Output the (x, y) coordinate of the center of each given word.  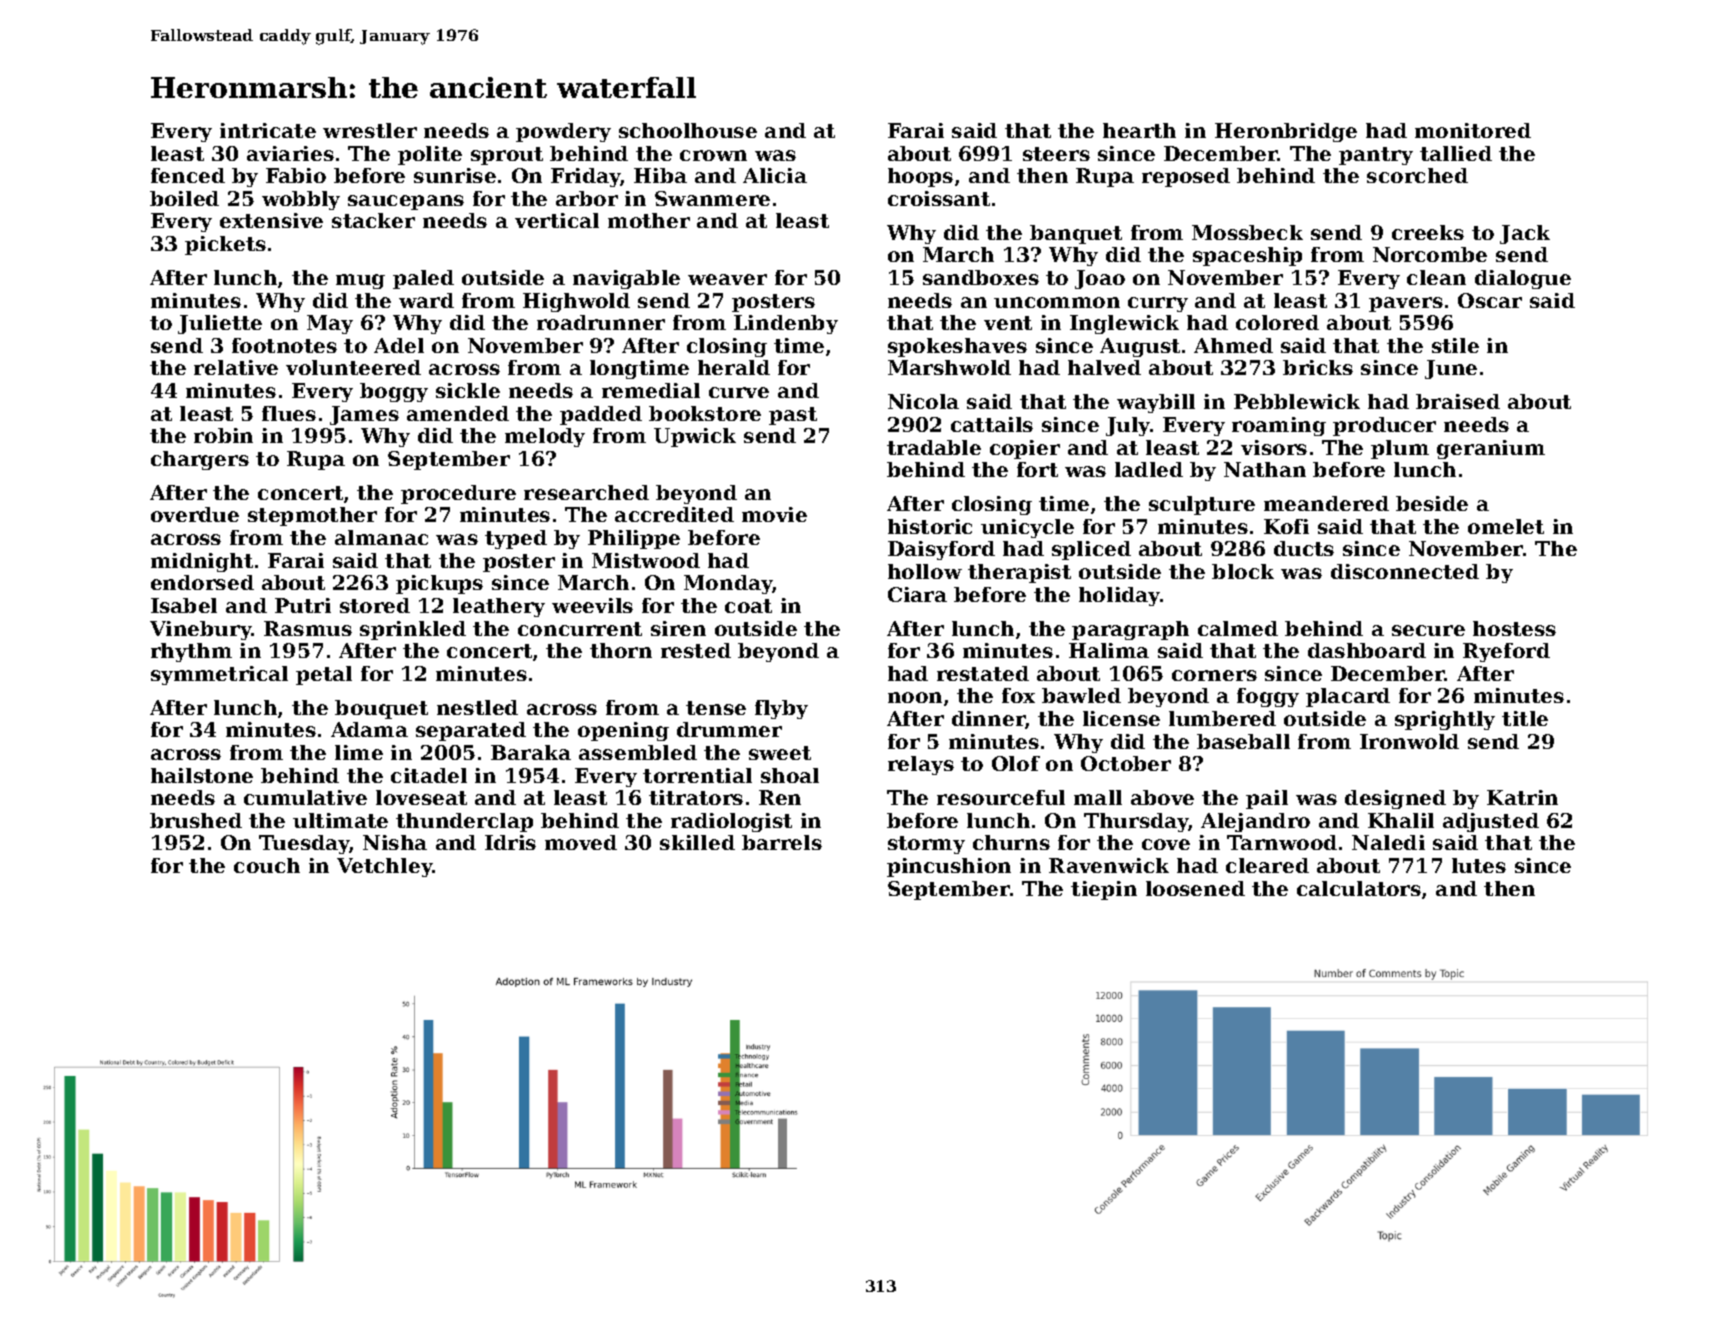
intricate (268, 130)
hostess (1514, 628)
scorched (1417, 175)
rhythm (191, 652)
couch (267, 865)
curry (1158, 304)
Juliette (220, 324)
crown (713, 155)
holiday (1120, 596)
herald (734, 367)
